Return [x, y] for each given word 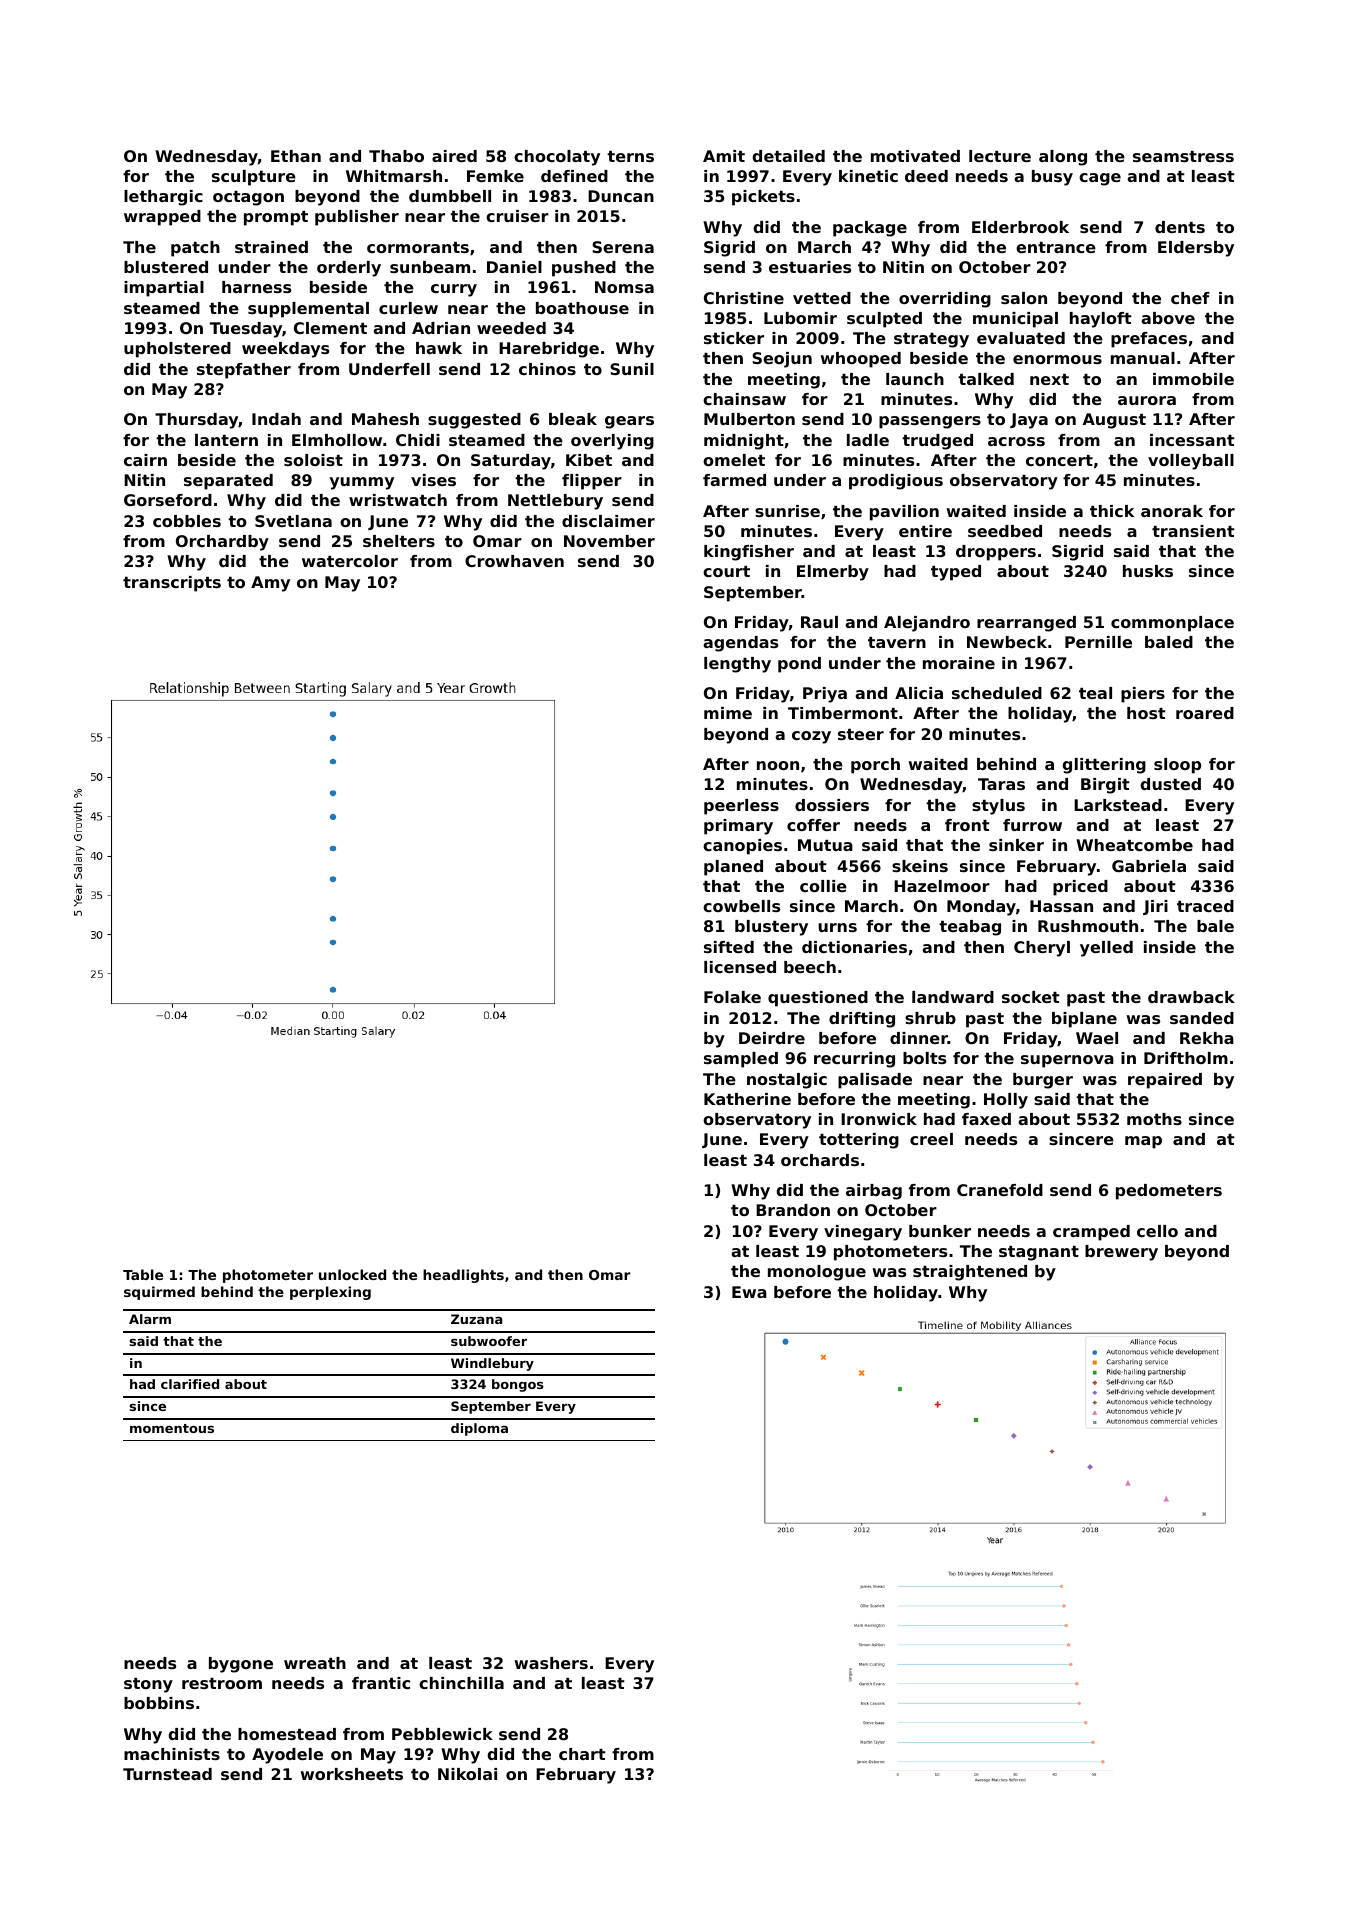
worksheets [351, 1774]
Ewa [749, 1292]
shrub [930, 1018]
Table [143, 1274]
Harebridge [549, 350]
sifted [729, 947]
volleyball [1191, 462]
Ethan [296, 156]
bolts [924, 1058]
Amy [270, 584]
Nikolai [467, 1774]
